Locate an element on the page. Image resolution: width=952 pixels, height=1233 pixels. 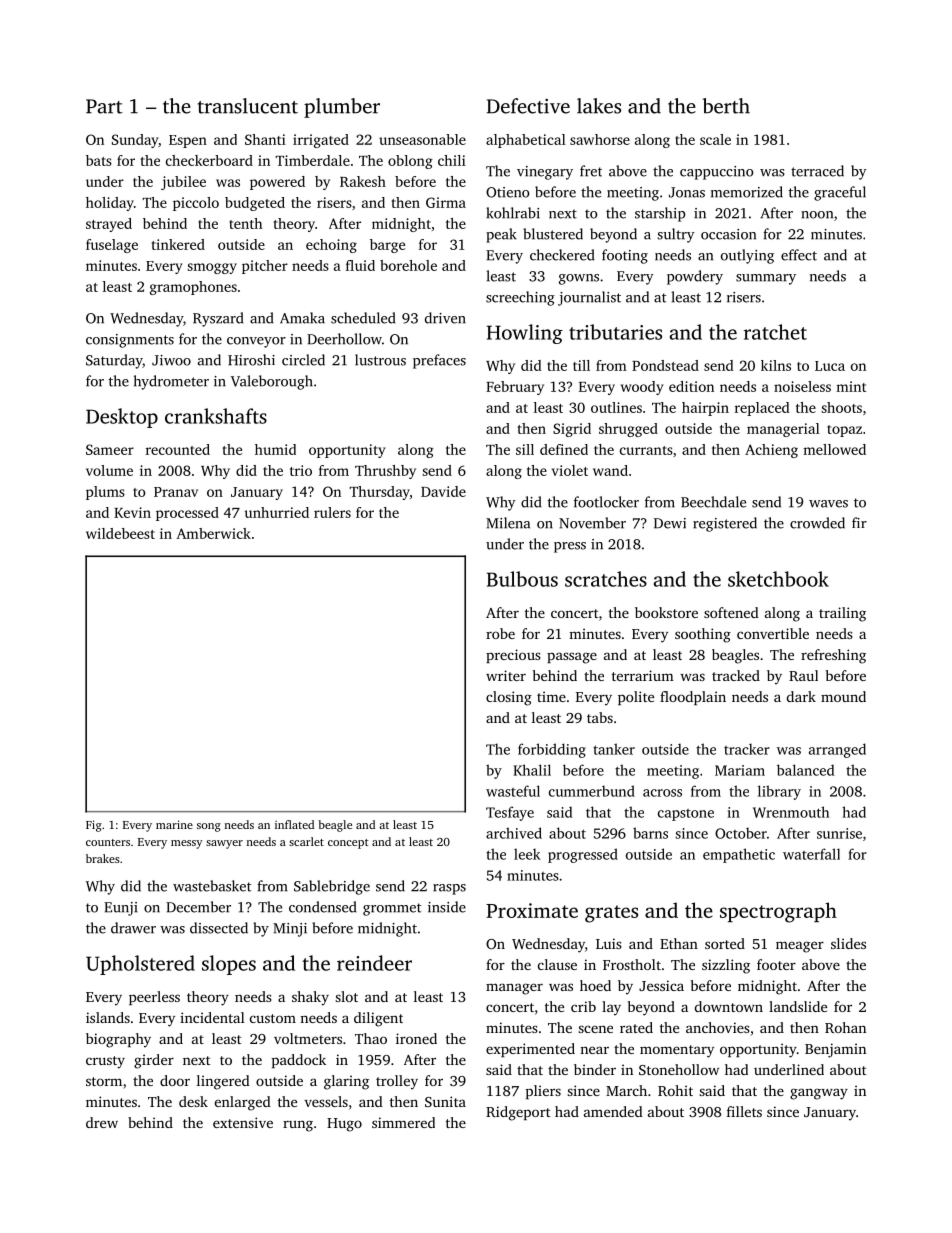
Khalil is located at coordinates (532, 770).
